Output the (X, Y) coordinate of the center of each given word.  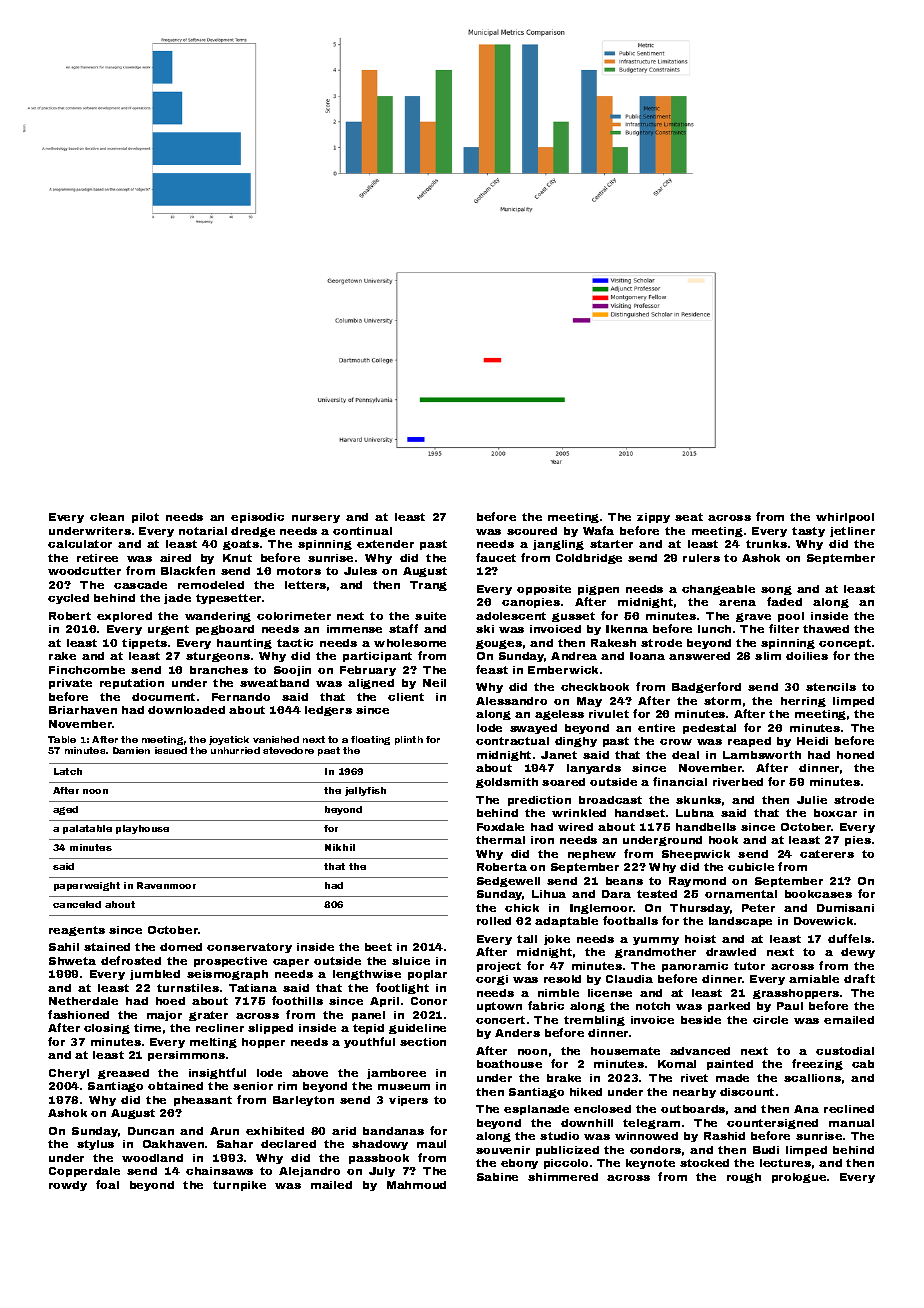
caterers (827, 854)
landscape (740, 922)
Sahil (64, 947)
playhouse (142, 829)
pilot (145, 518)
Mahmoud (416, 1185)
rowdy (68, 1186)
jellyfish (365, 791)
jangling (558, 545)
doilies (807, 656)
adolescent (511, 616)
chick (522, 908)
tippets (144, 644)
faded (784, 601)
